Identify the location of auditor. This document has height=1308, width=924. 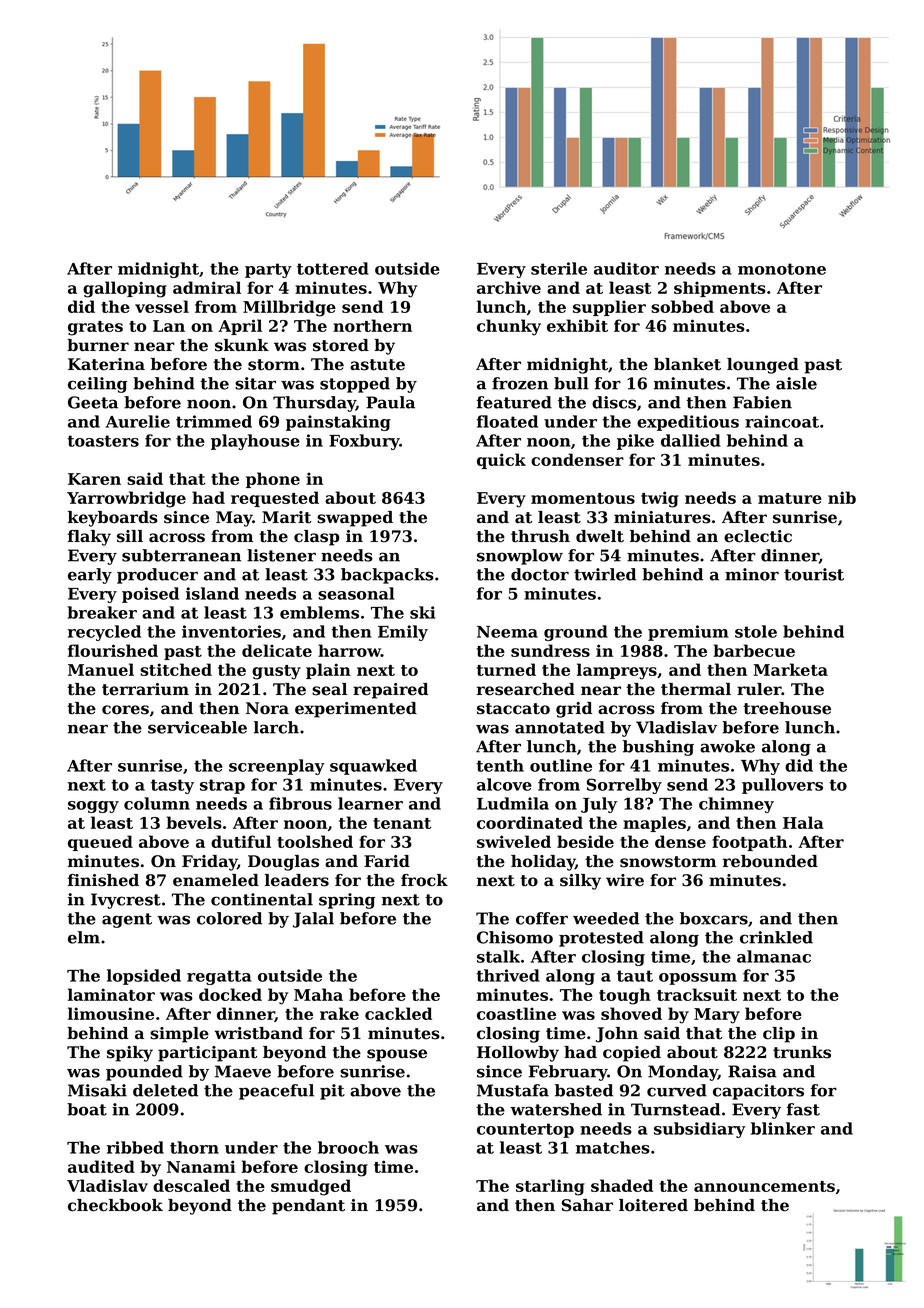
(626, 268).
